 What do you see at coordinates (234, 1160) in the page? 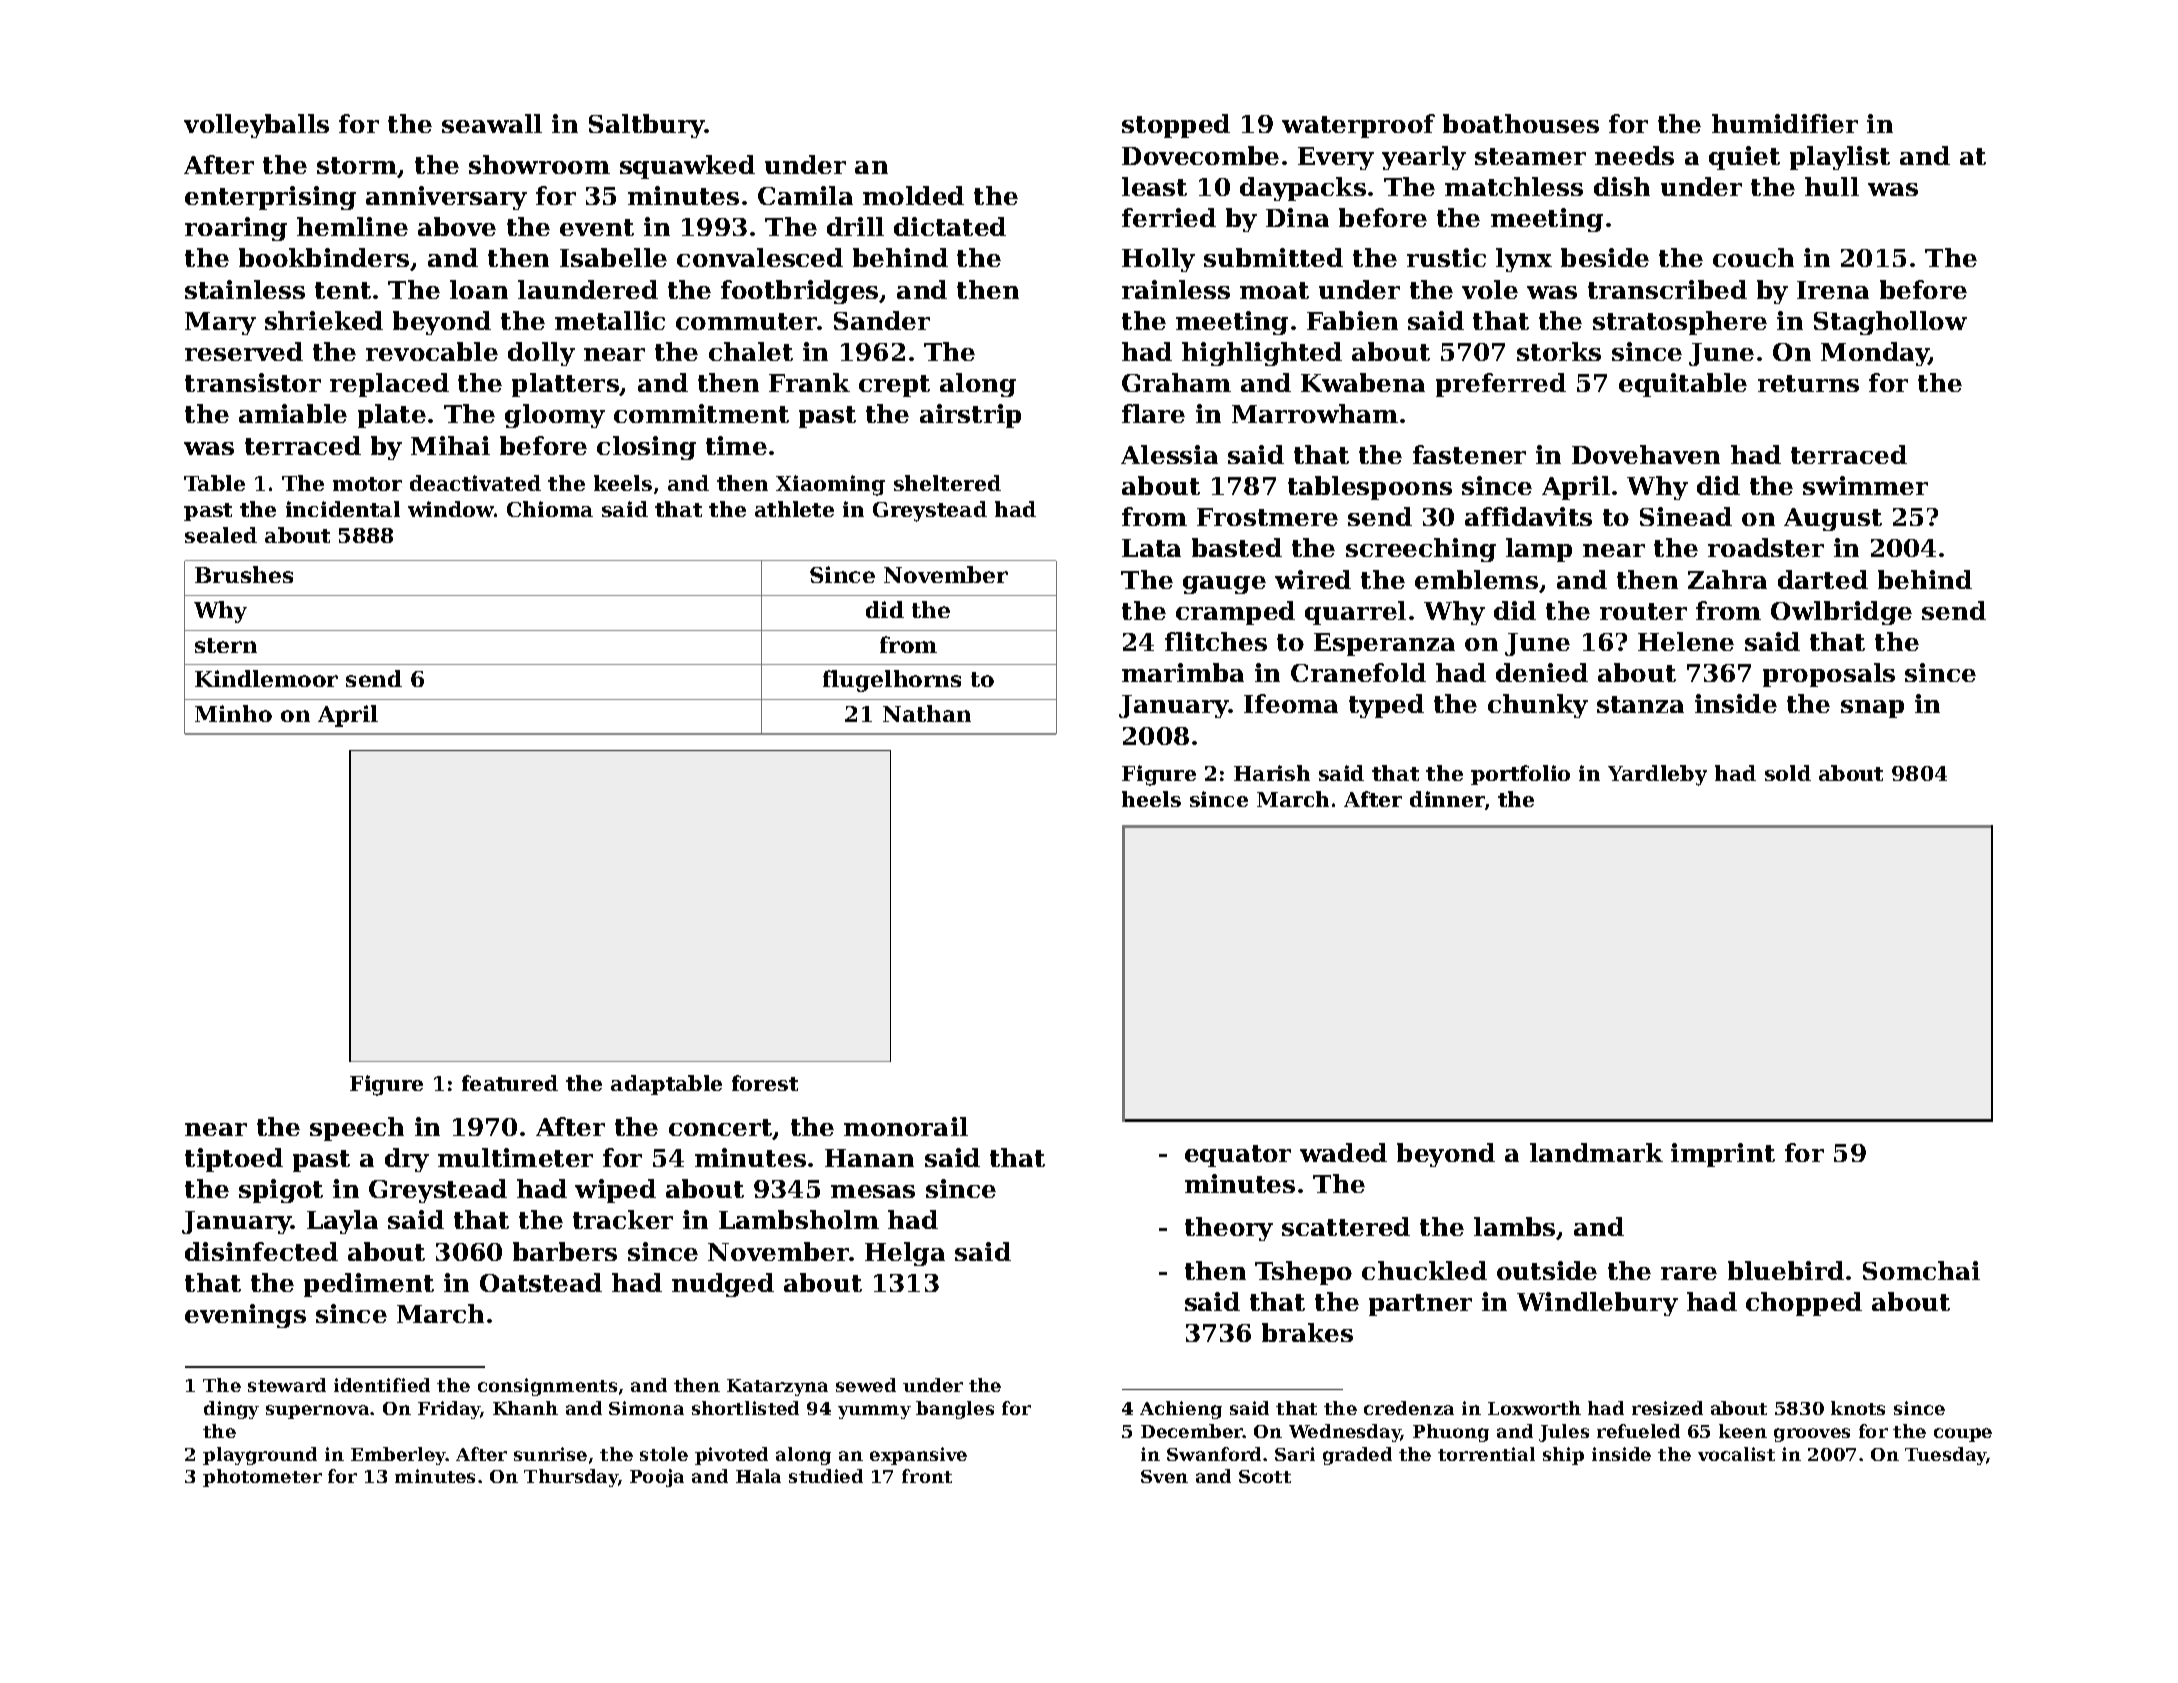
I see `tiptoed` at bounding box center [234, 1160].
